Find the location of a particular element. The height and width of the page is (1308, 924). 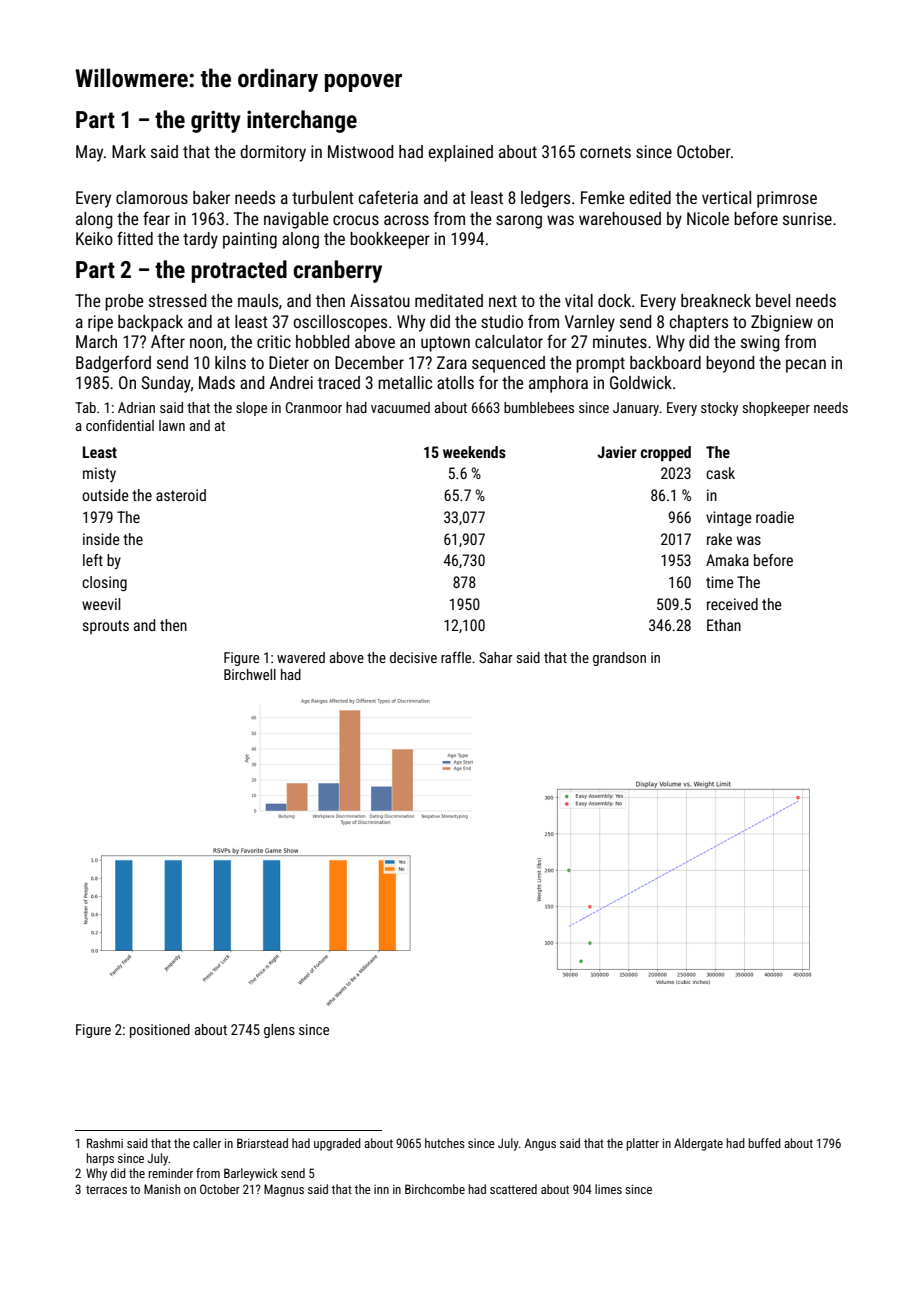

terraces is located at coordinates (106, 1189).
